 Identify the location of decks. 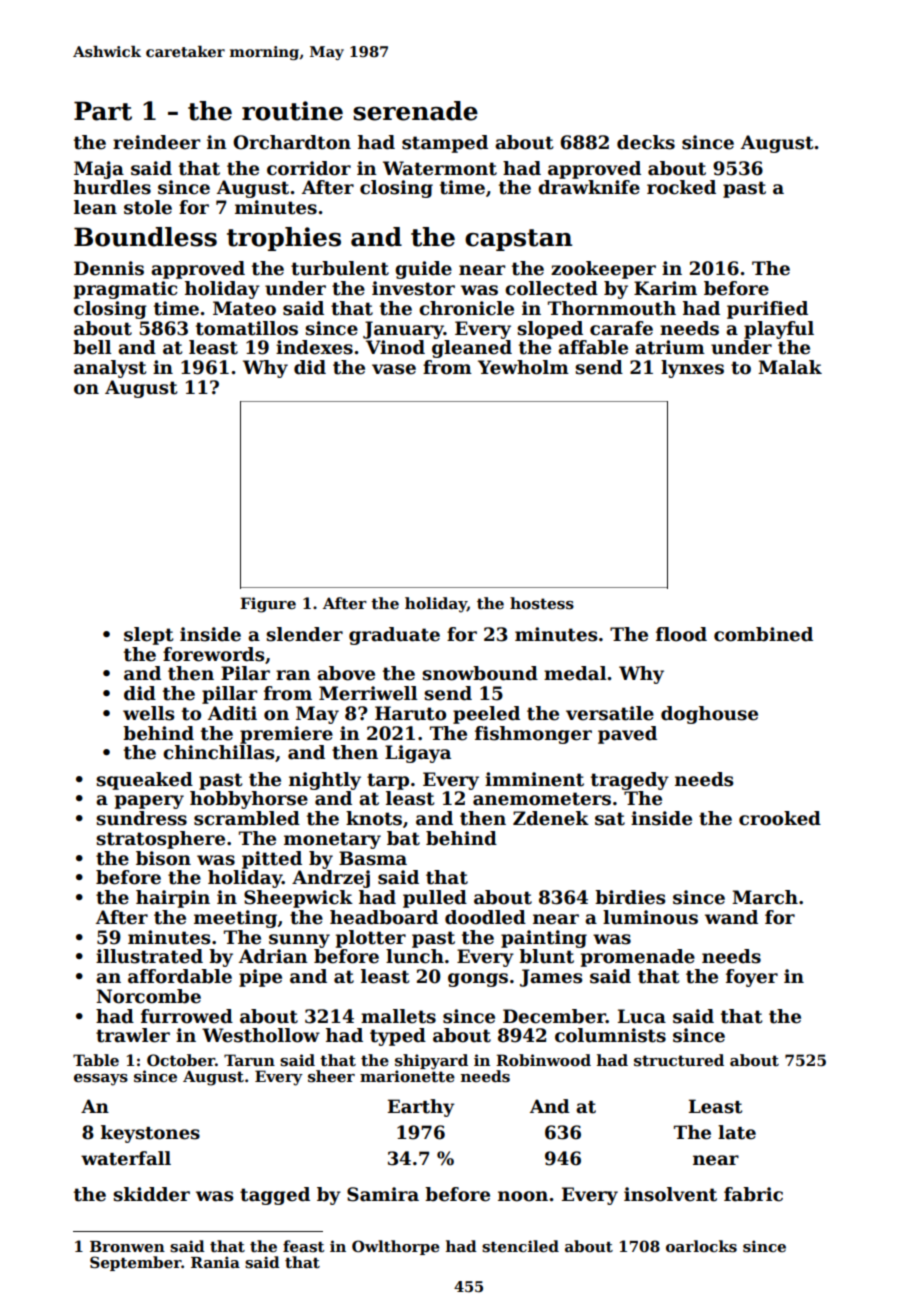
(646, 142).
